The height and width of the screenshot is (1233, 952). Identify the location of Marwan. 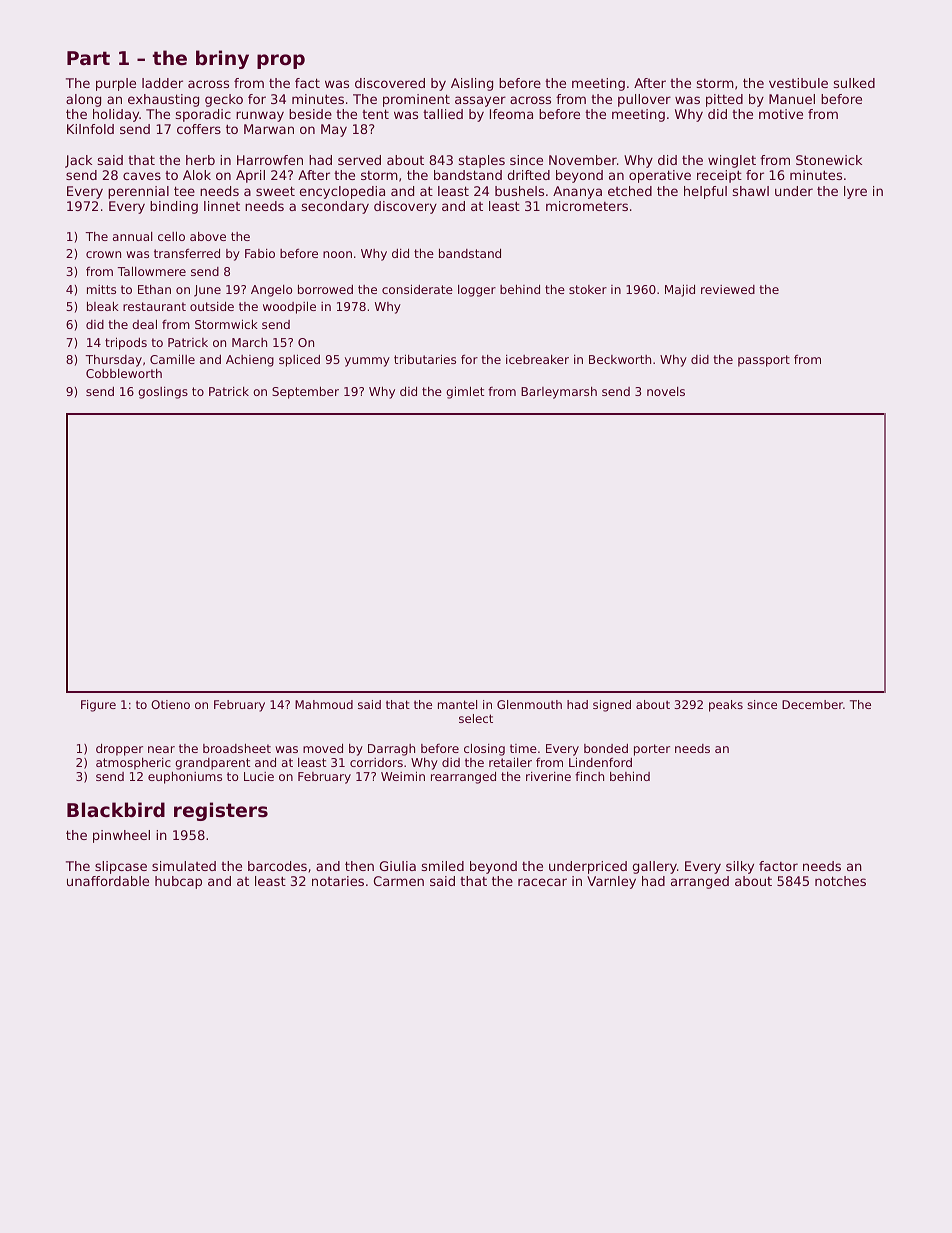
(269, 129).
